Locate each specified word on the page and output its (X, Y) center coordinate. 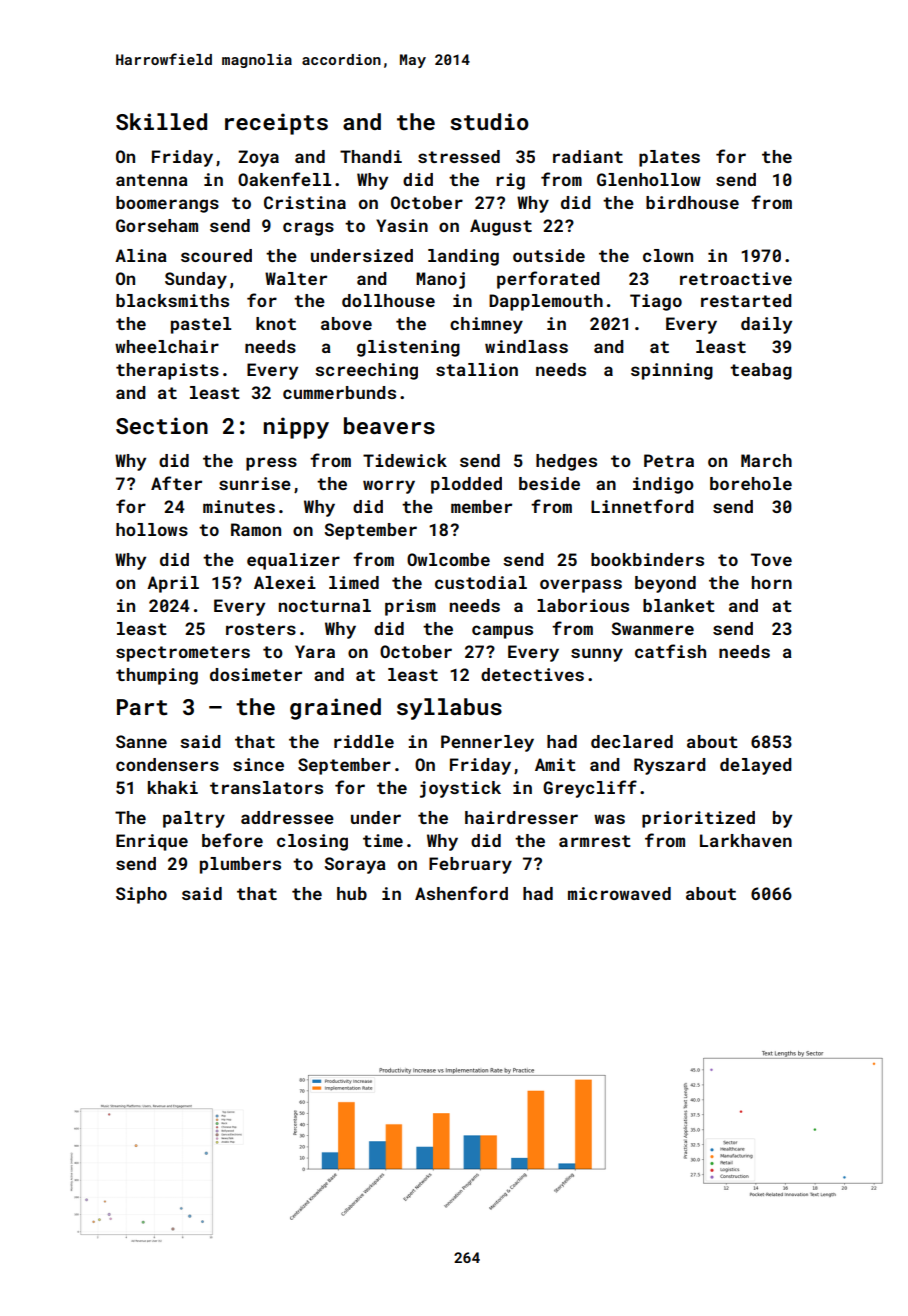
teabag (761, 371)
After (176, 483)
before (232, 840)
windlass (526, 346)
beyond (665, 584)
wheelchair (167, 346)
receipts (276, 124)
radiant (588, 156)
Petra (669, 460)
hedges (566, 462)
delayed (756, 766)
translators (266, 787)
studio (489, 121)
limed (354, 582)
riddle (364, 741)
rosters (261, 629)
